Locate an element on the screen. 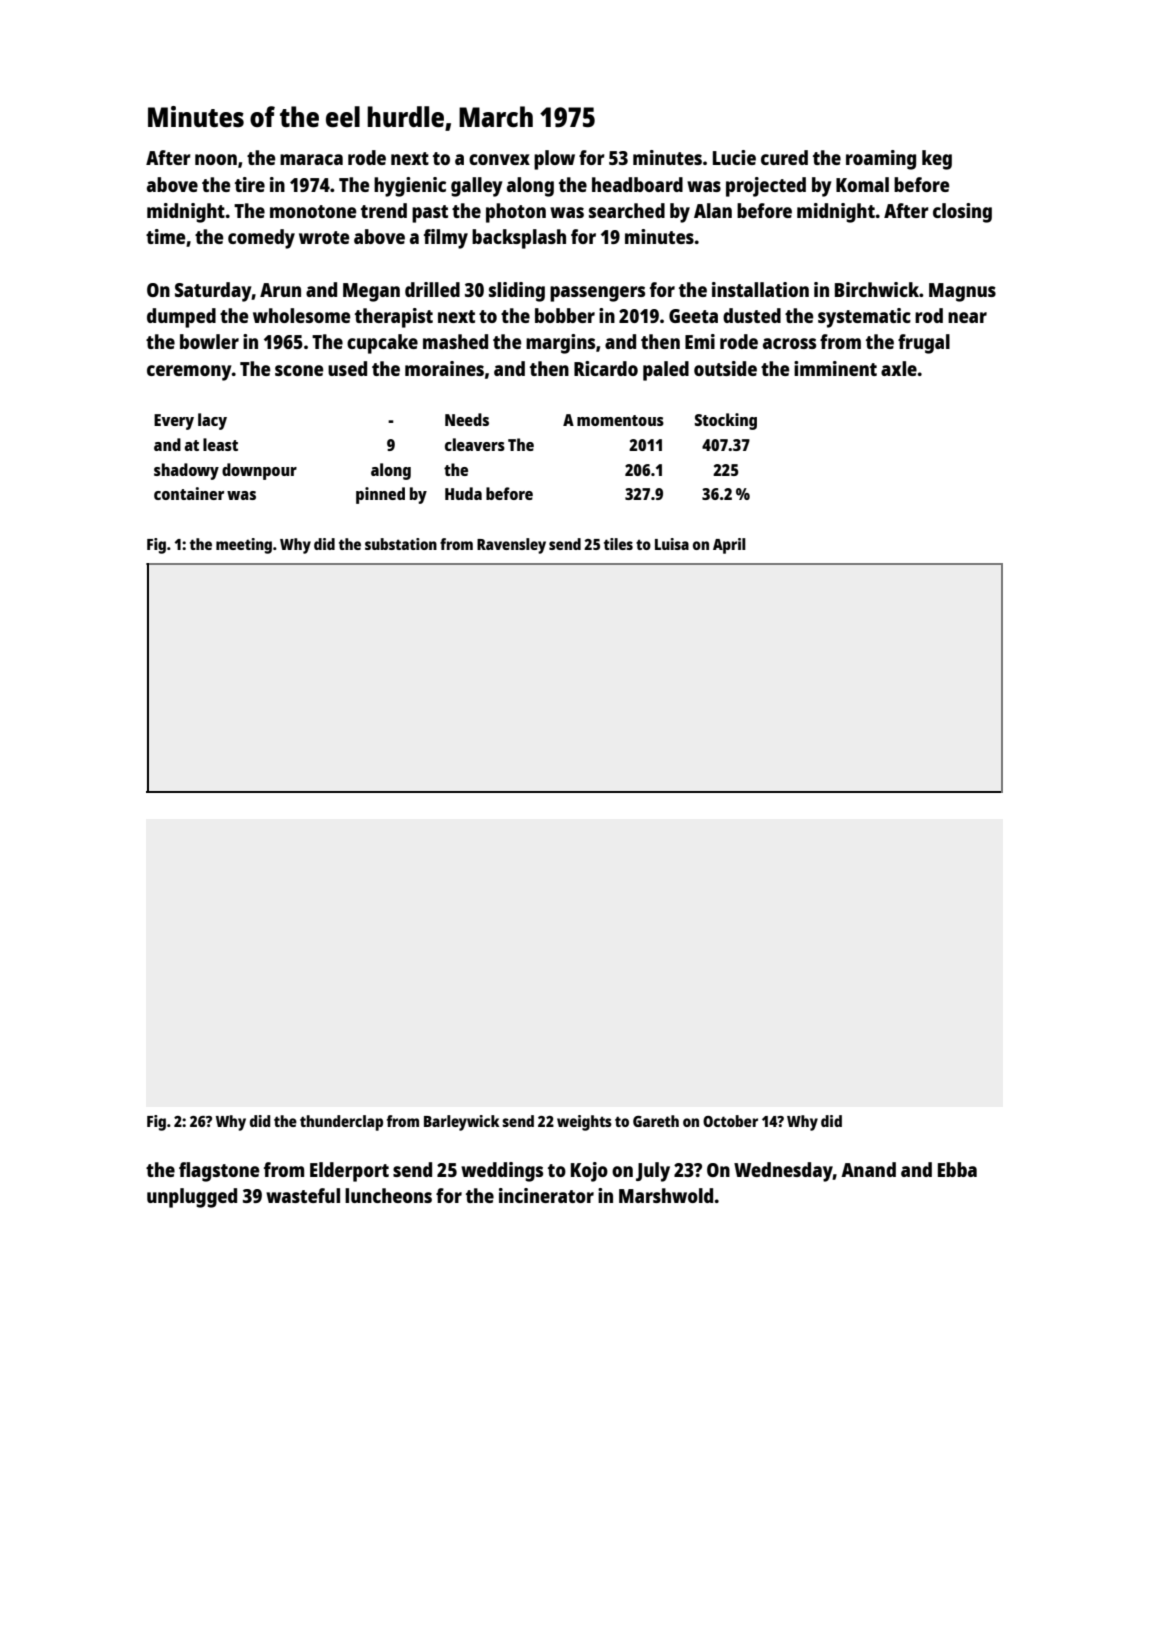 The image size is (1150, 1626). flagstone is located at coordinates (219, 1172).
